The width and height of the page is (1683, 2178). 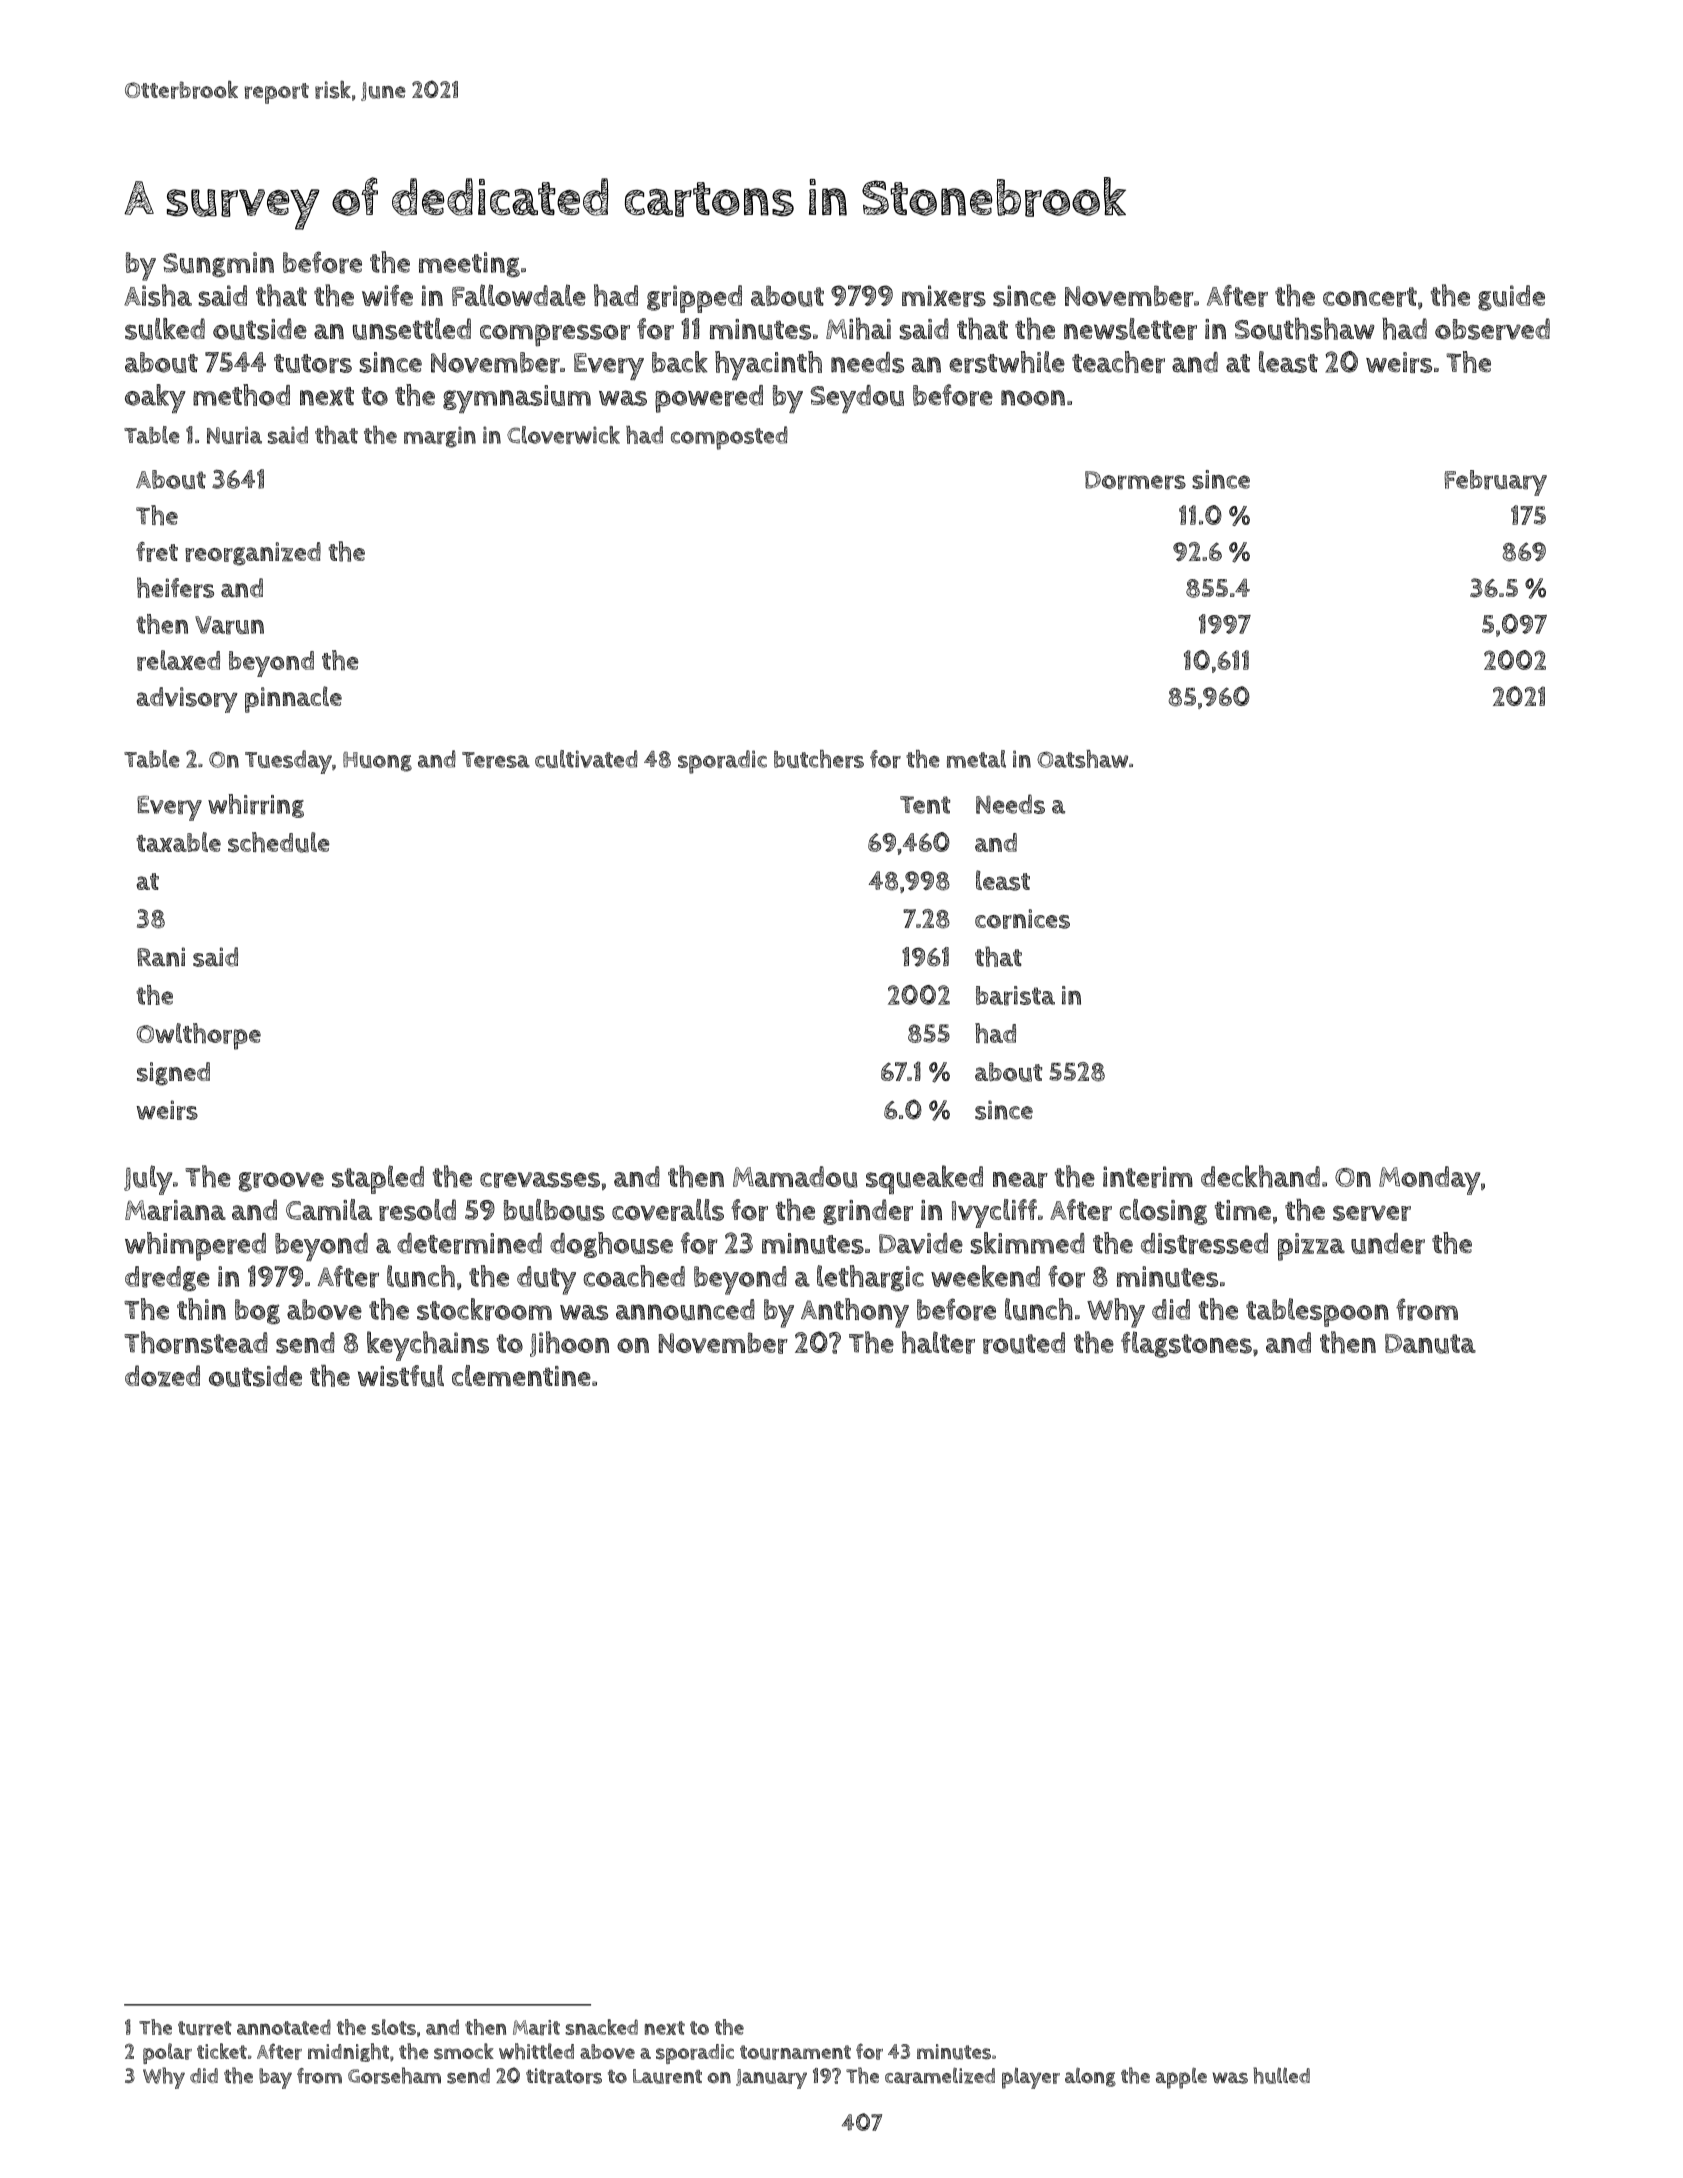 What do you see at coordinates (540, 1180) in the page?
I see `crevasses` at bounding box center [540, 1180].
